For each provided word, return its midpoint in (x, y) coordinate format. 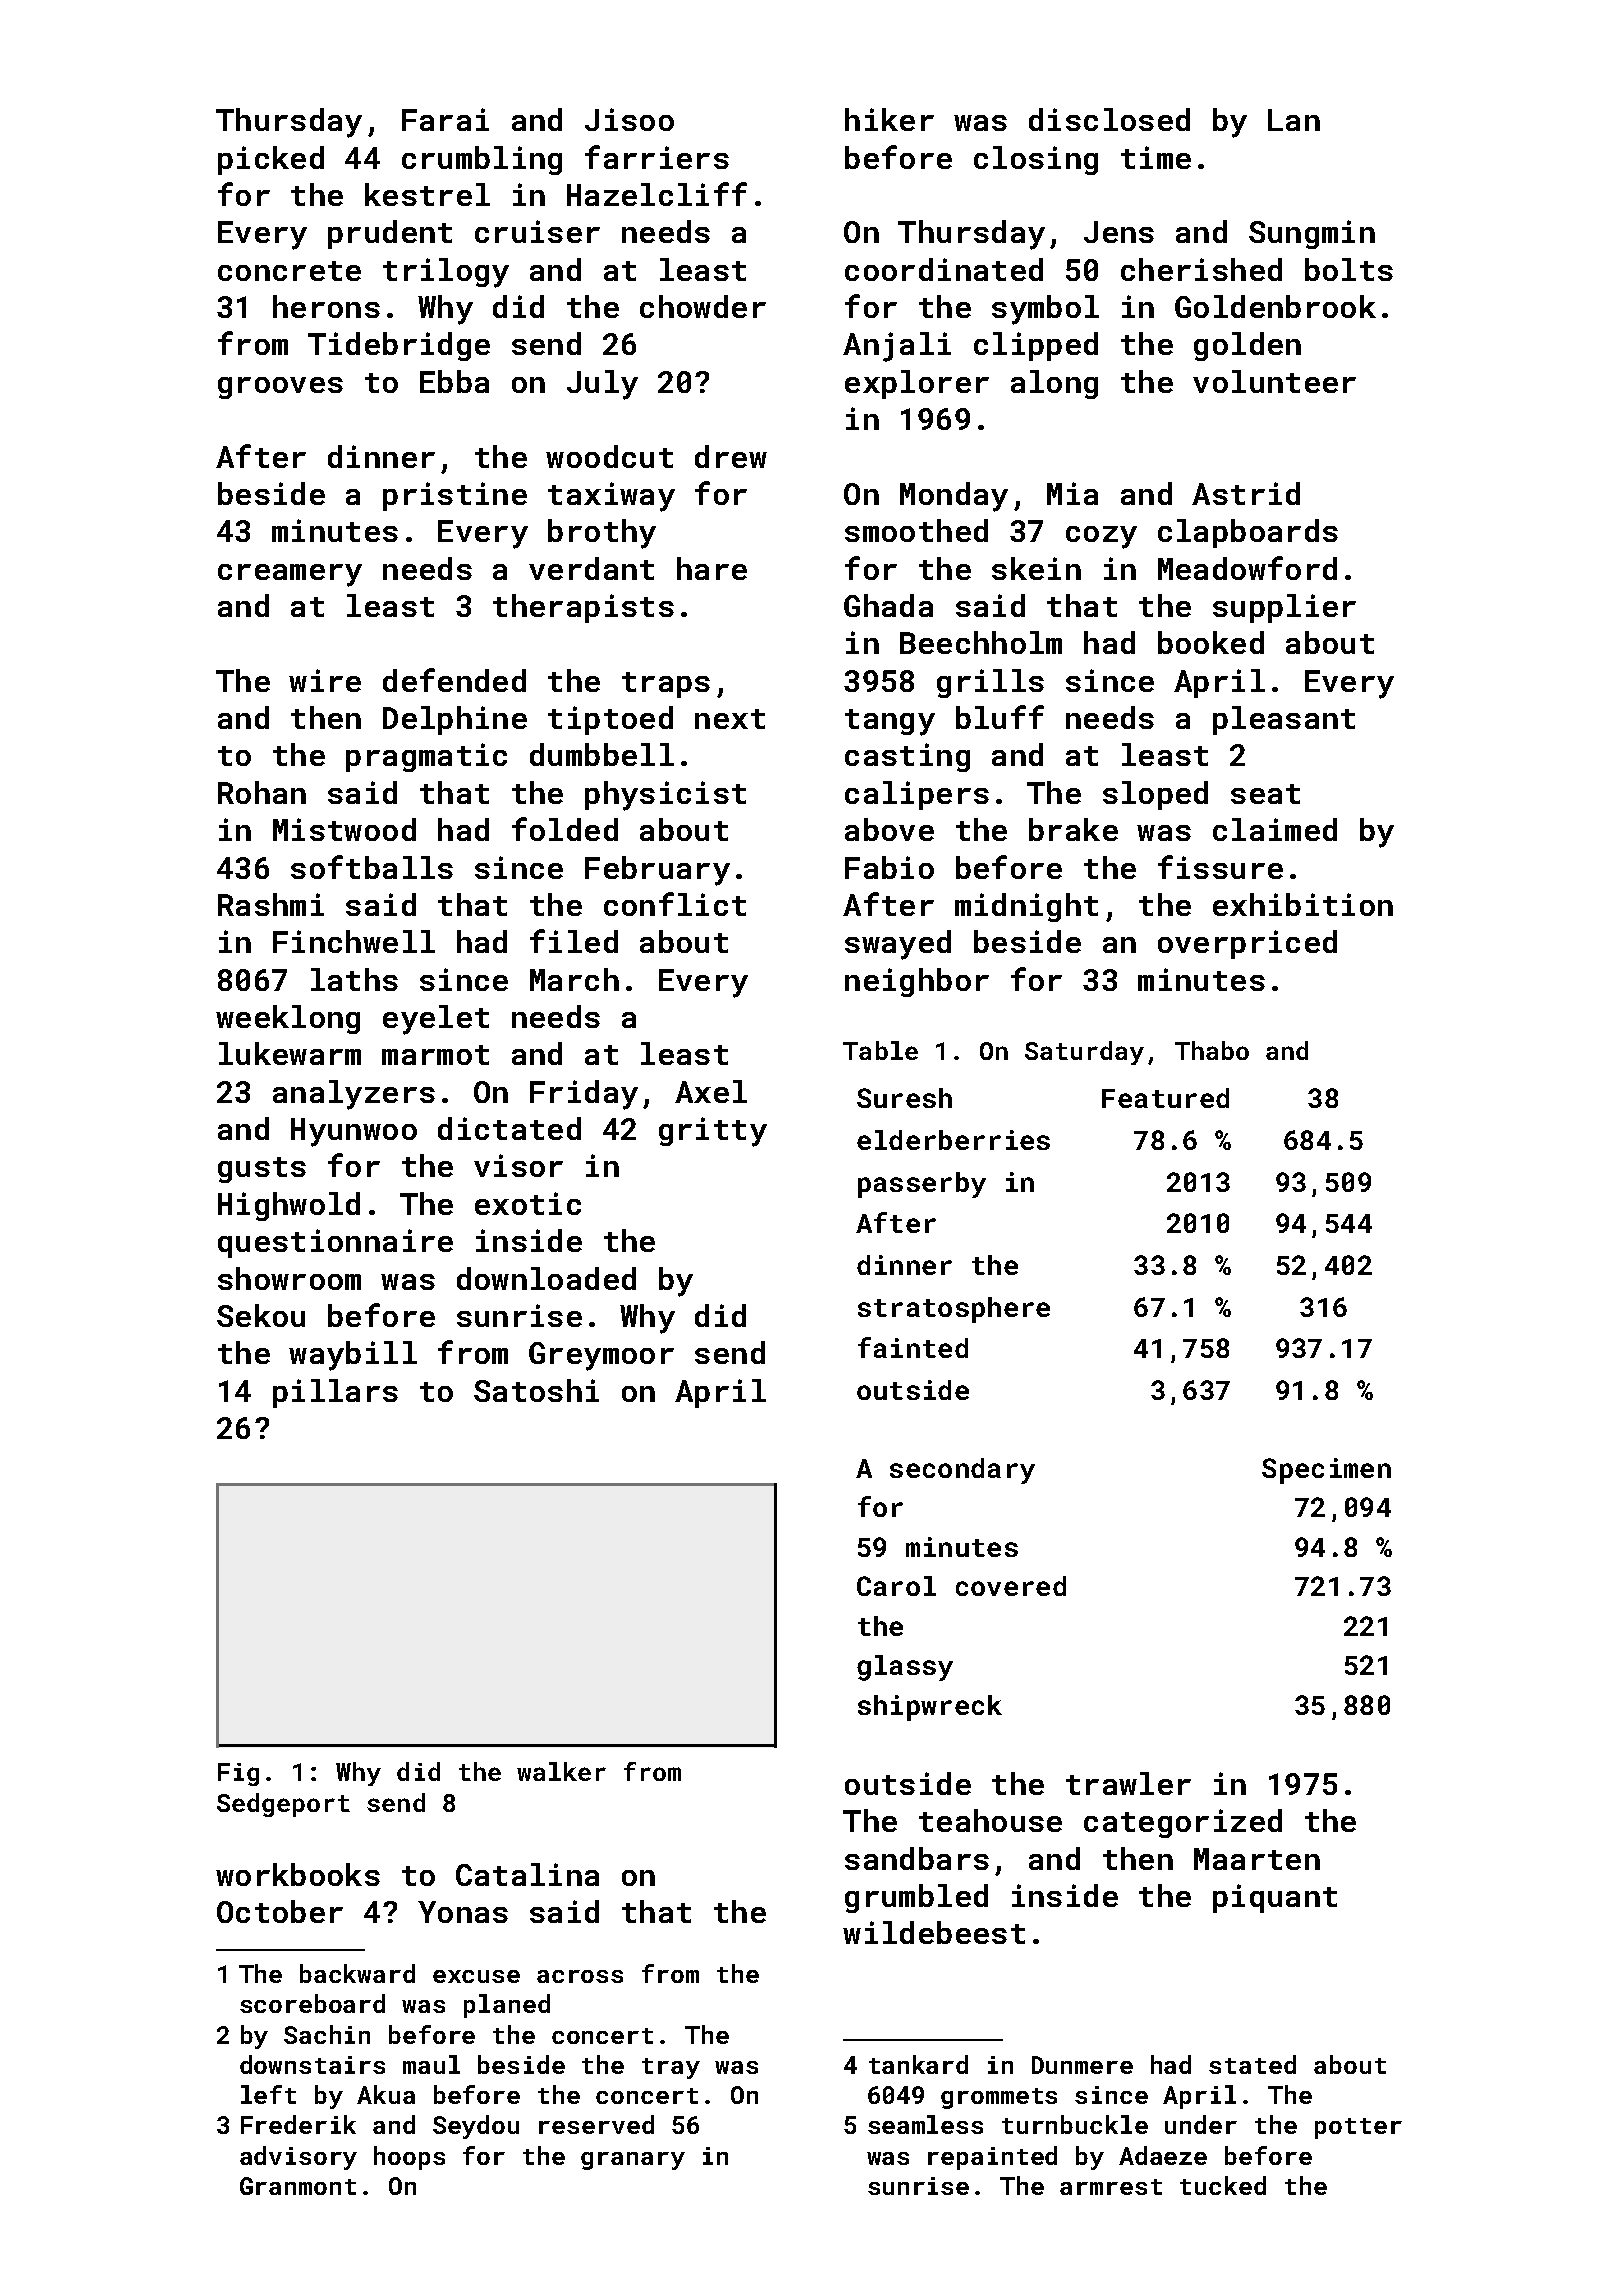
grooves (280, 388)
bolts (1349, 269)
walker (561, 1771)
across (580, 1976)
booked (1211, 642)
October (280, 1911)
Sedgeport (283, 1805)
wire (325, 680)
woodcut (609, 456)
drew (731, 456)
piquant (1275, 1898)
